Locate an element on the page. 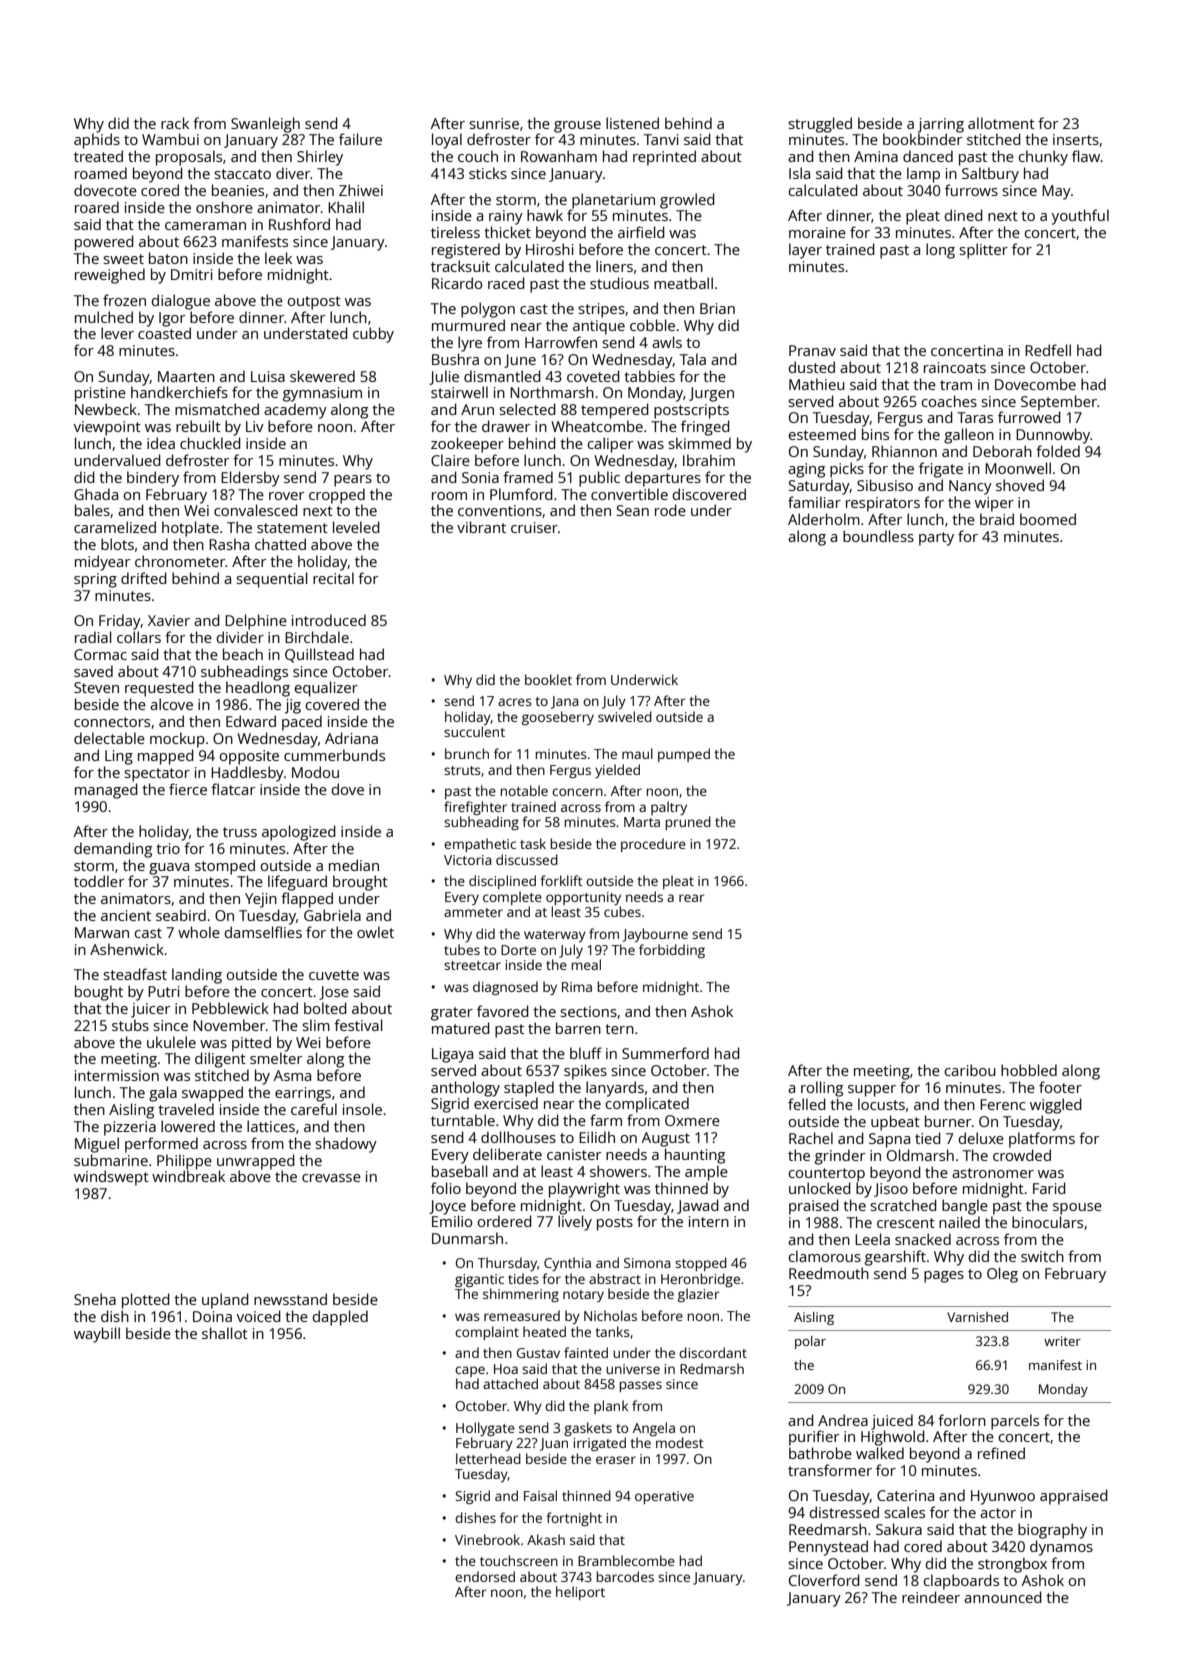  heliport is located at coordinates (580, 1593).
